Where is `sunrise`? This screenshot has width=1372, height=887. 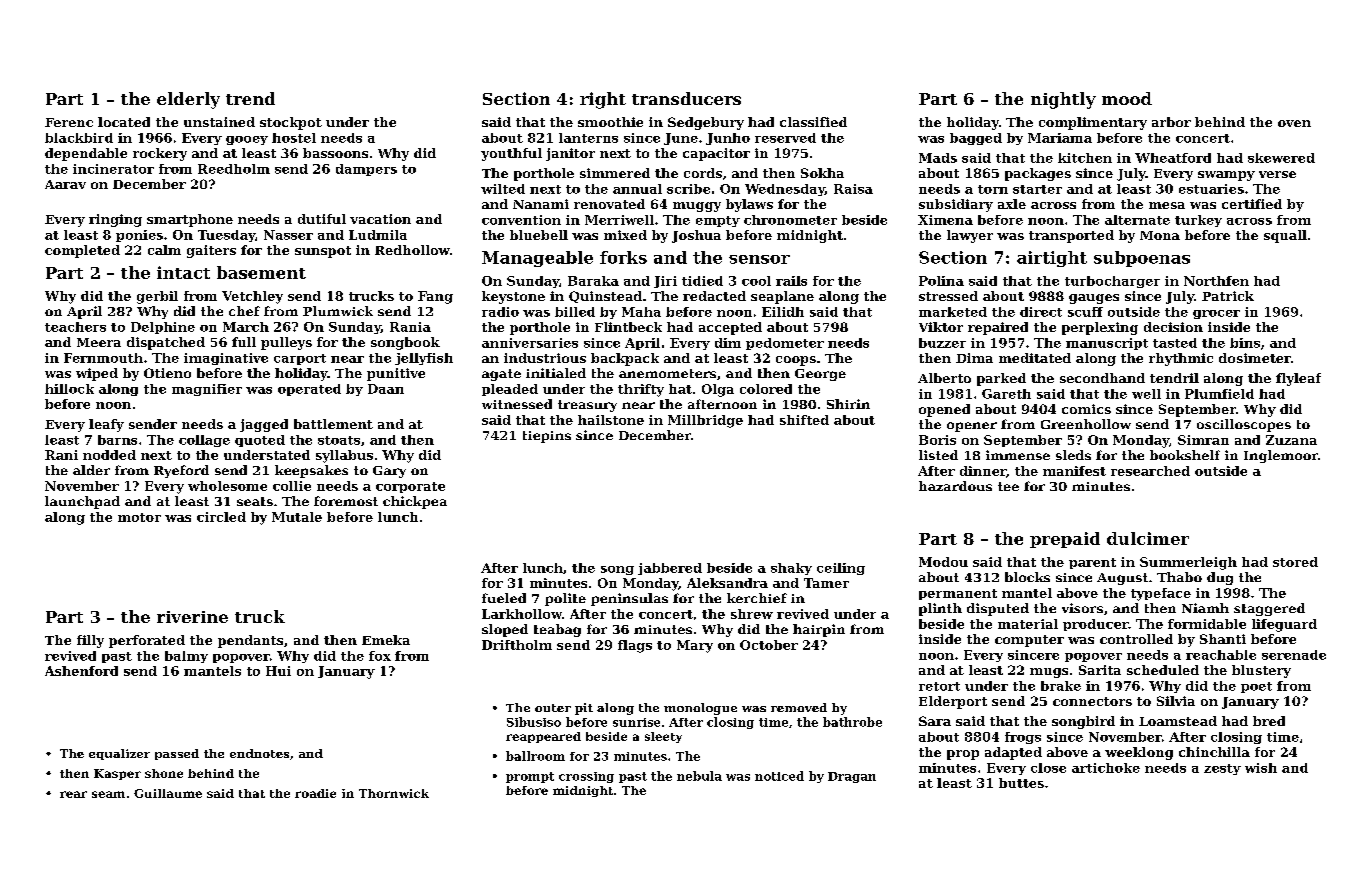
sunrise is located at coordinates (636, 722).
